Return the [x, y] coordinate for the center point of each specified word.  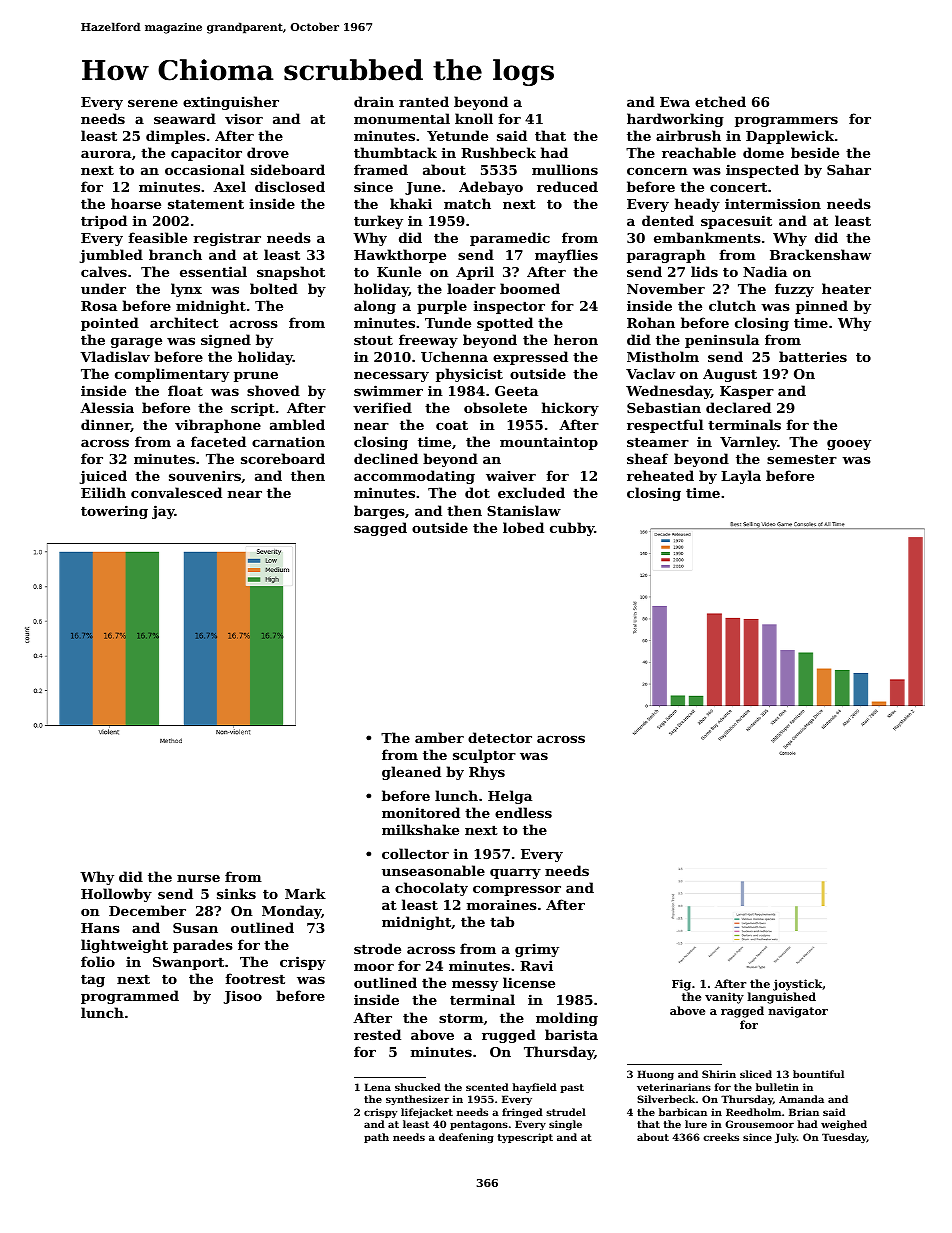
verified [382, 407]
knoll [474, 118]
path [376, 1138]
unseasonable [433, 870]
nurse [198, 878]
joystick [797, 985]
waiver [511, 476]
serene [153, 103]
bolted [274, 288]
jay [163, 512]
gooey [849, 445]
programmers [786, 122]
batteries [813, 356]
